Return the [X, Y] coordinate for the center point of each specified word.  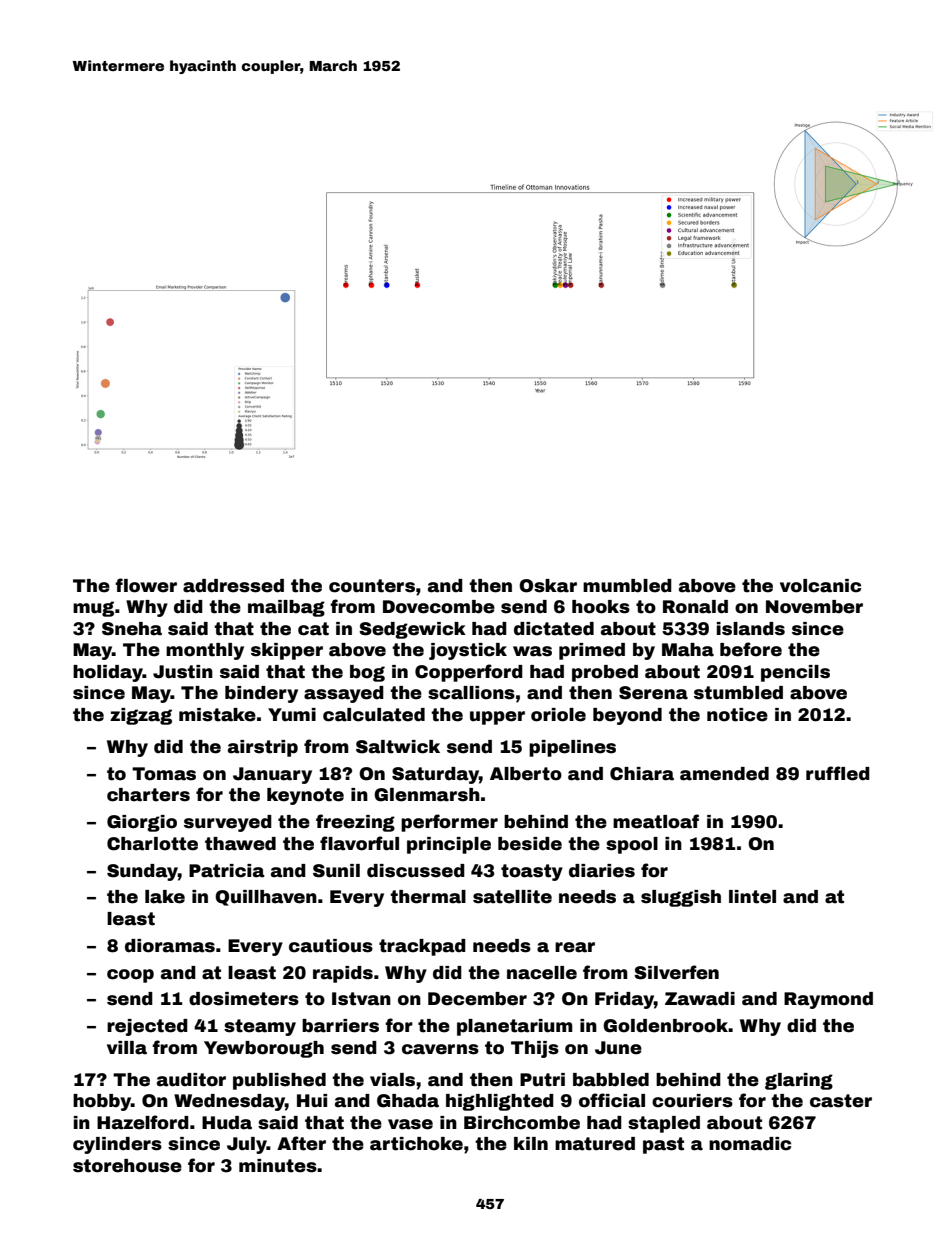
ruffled [838, 773]
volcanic [820, 586]
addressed [233, 586]
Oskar [548, 586]
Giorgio [142, 823]
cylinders [117, 1145]
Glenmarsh [427, 795]
